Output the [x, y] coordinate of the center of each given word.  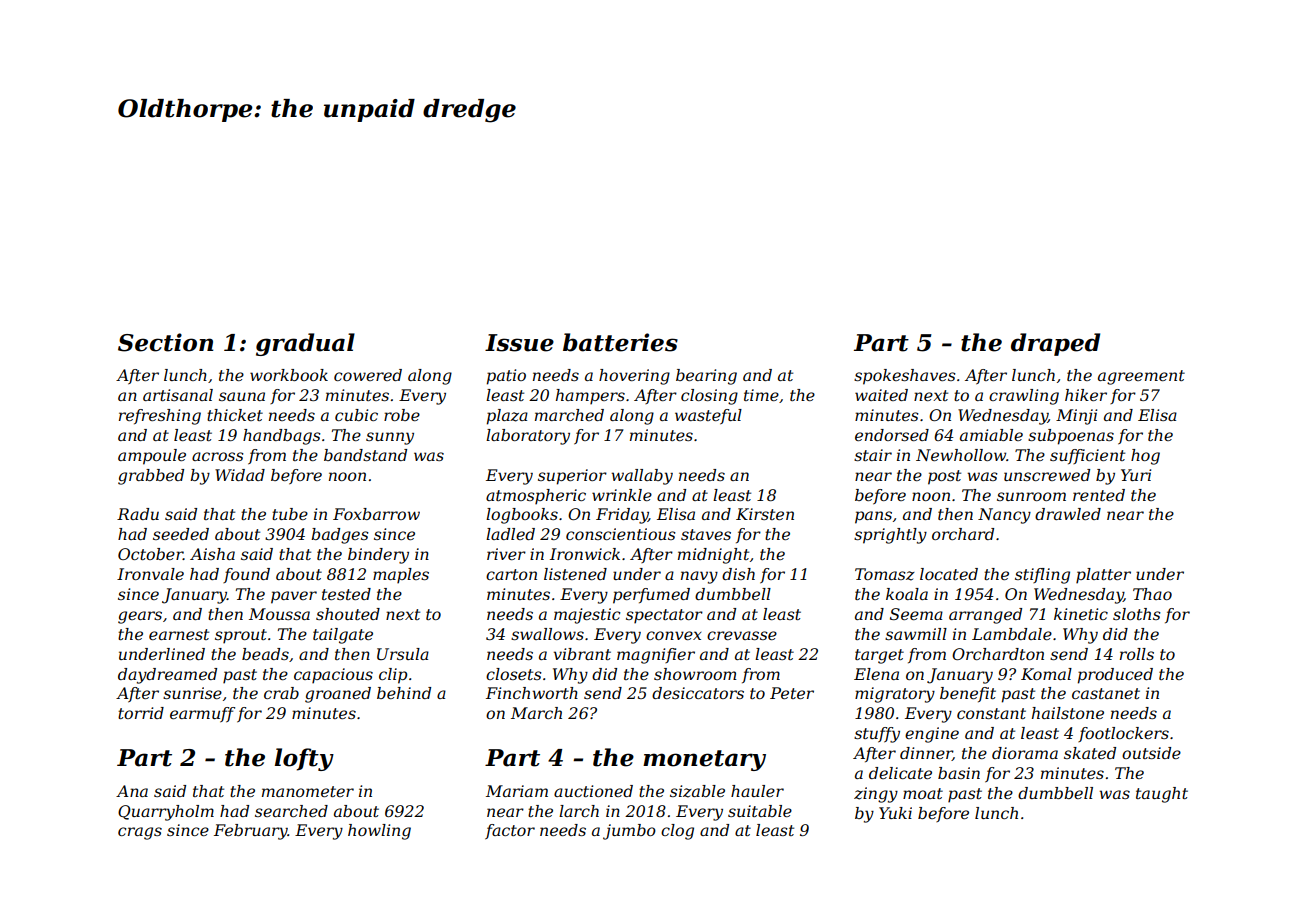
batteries [620, 342]
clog [677, 832]
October [150, 554]
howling [379, 832]
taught [1162, 795]
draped [1055, 344]
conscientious [621, 534]
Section [165, 342]
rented [1099, 495]
